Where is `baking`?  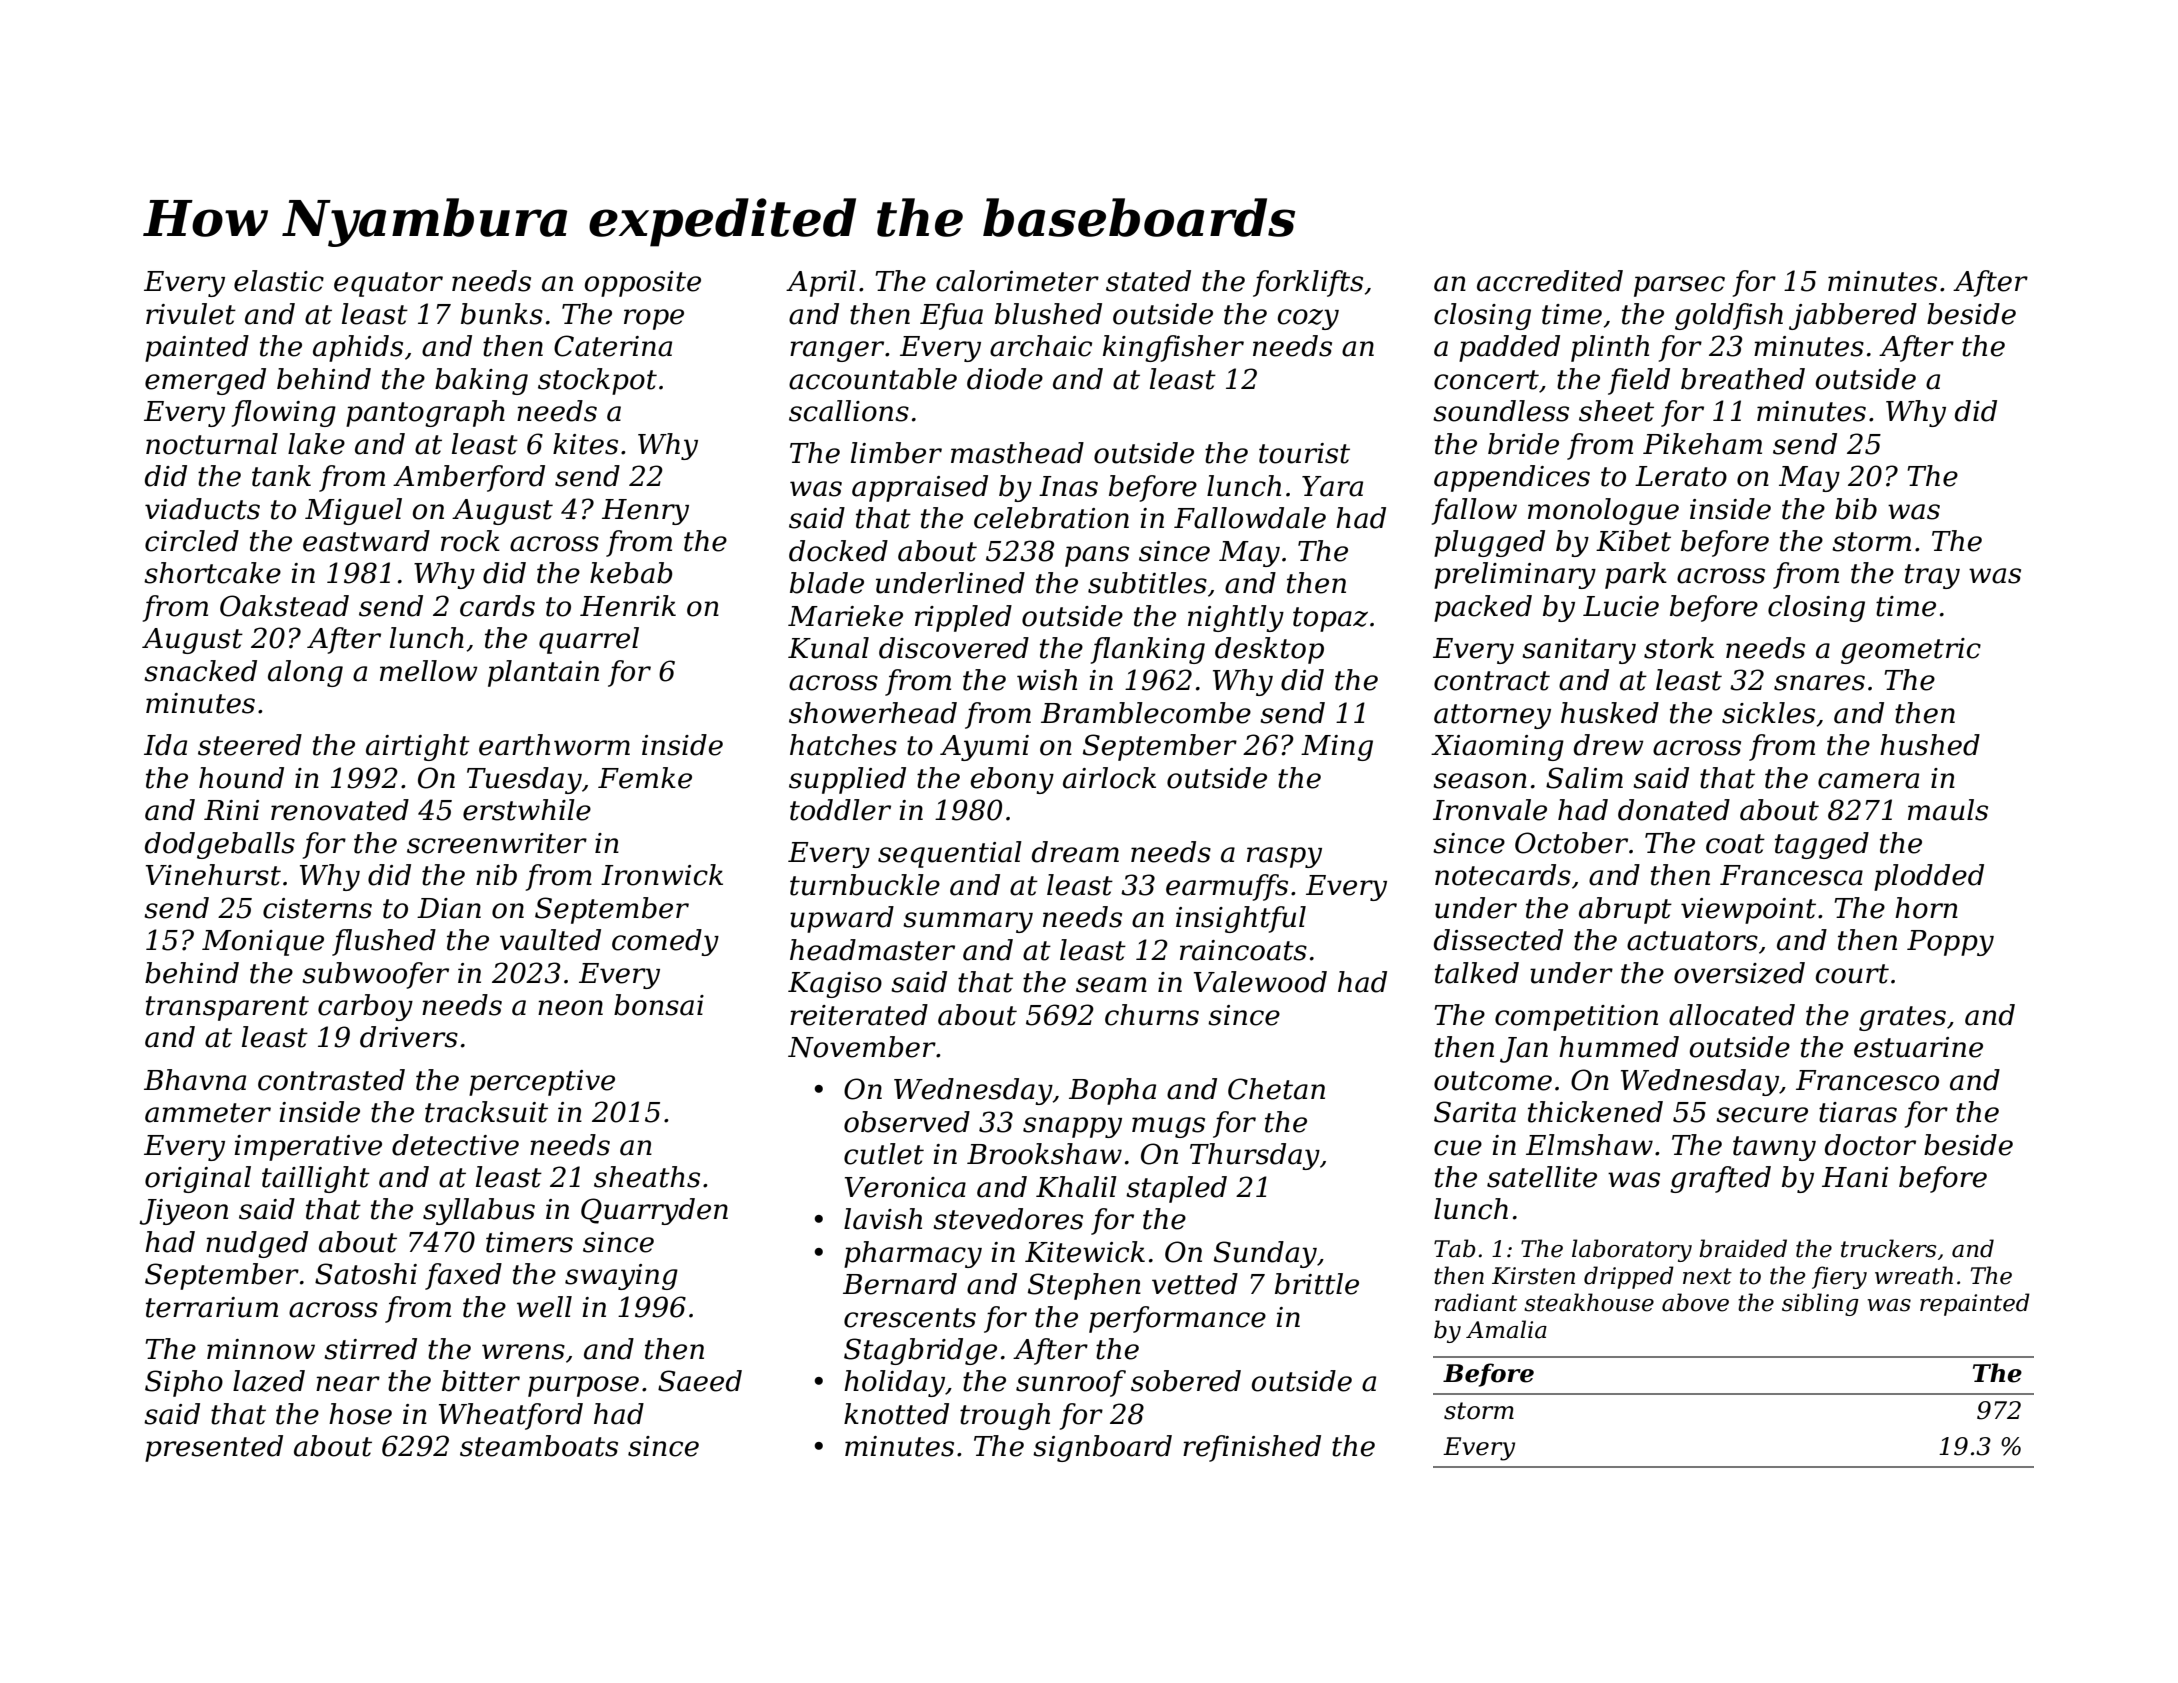 baking is located at coordinates (481, 381).
